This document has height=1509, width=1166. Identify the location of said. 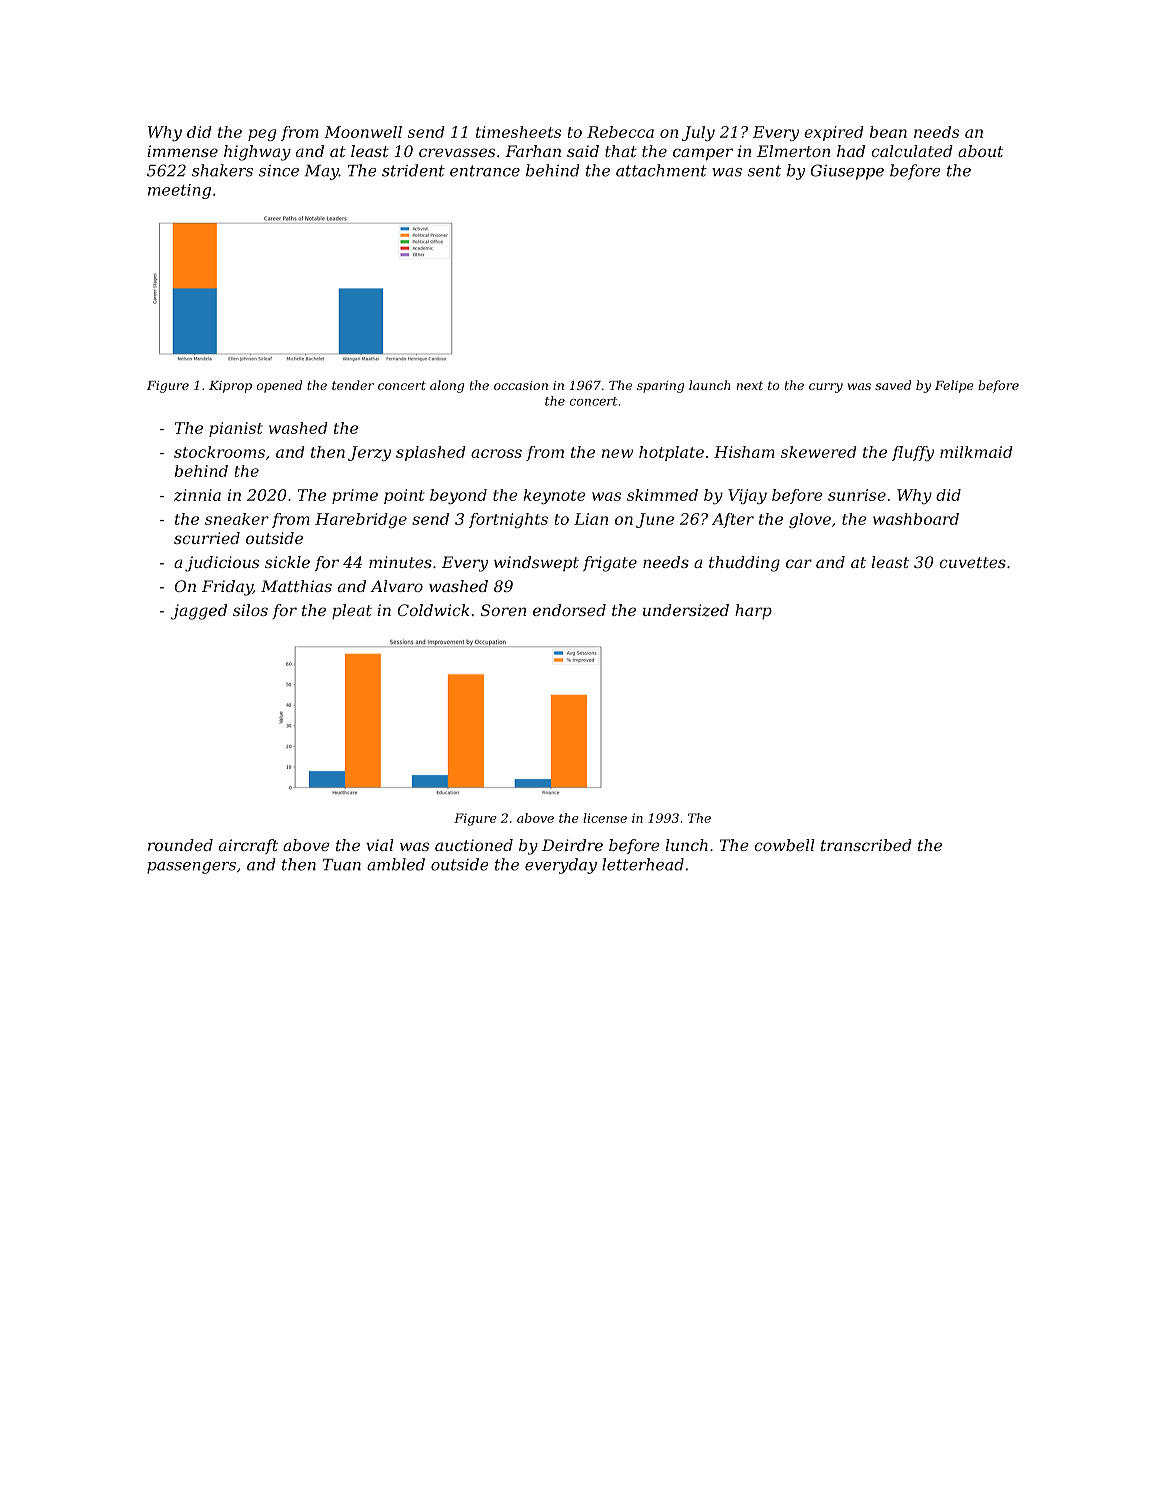
(583, 151).
